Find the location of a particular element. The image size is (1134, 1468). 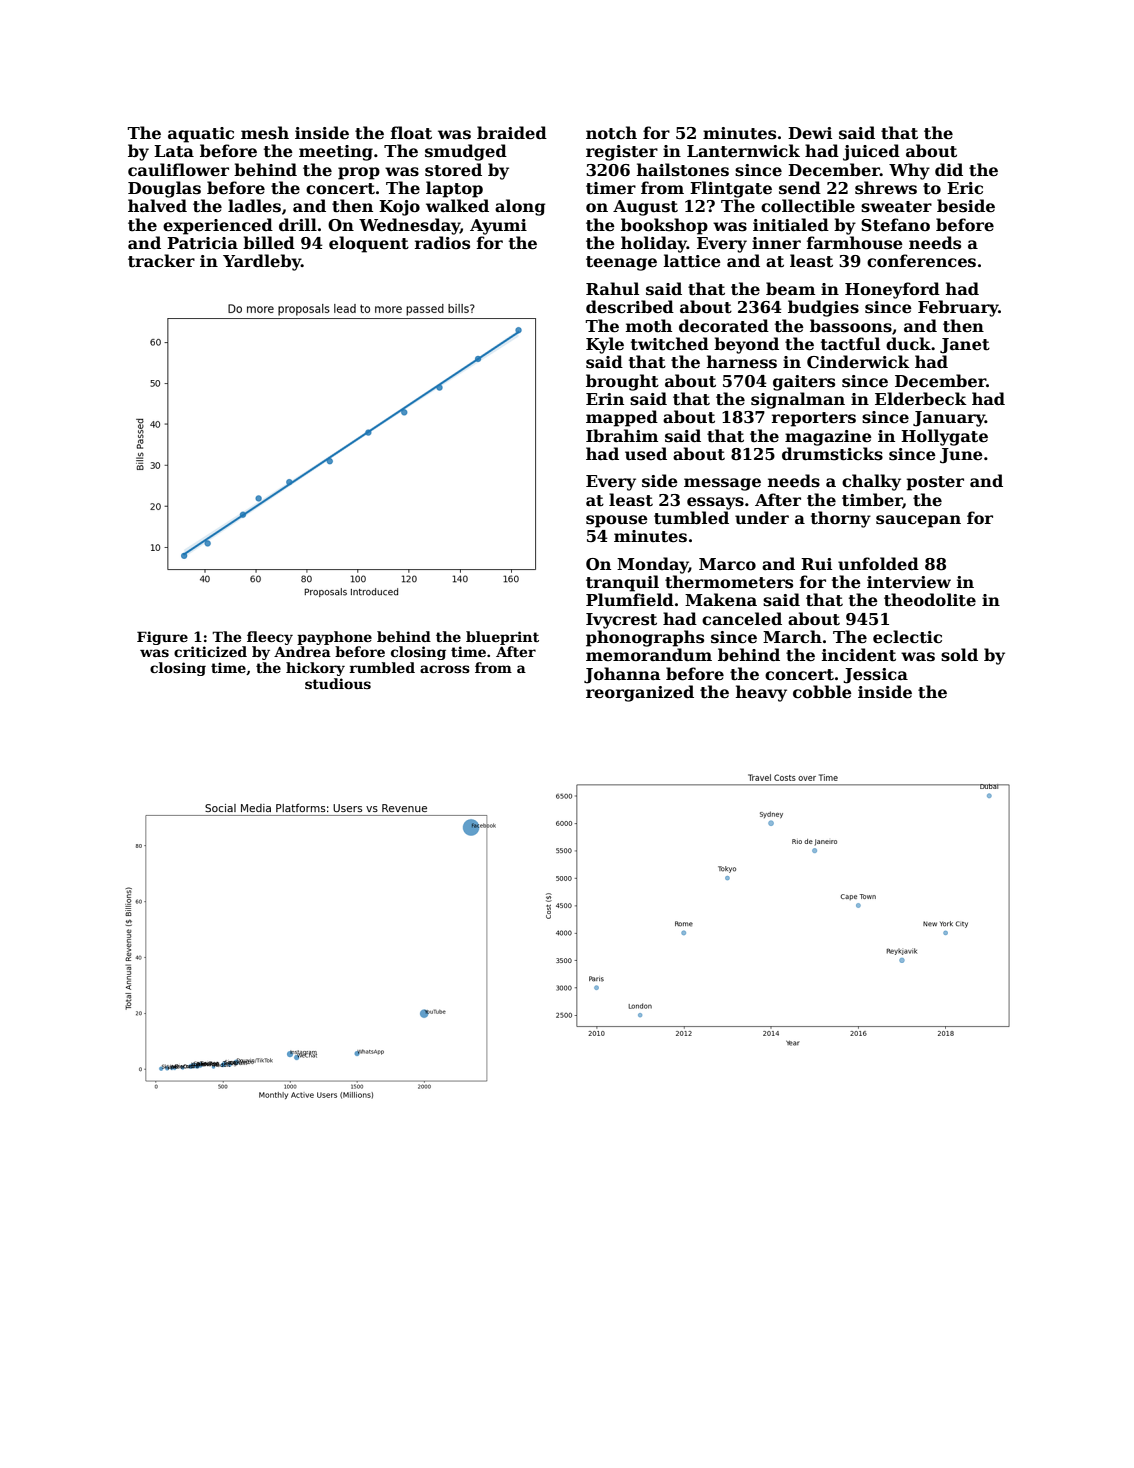

braided is located at coordinates (512, 133).
